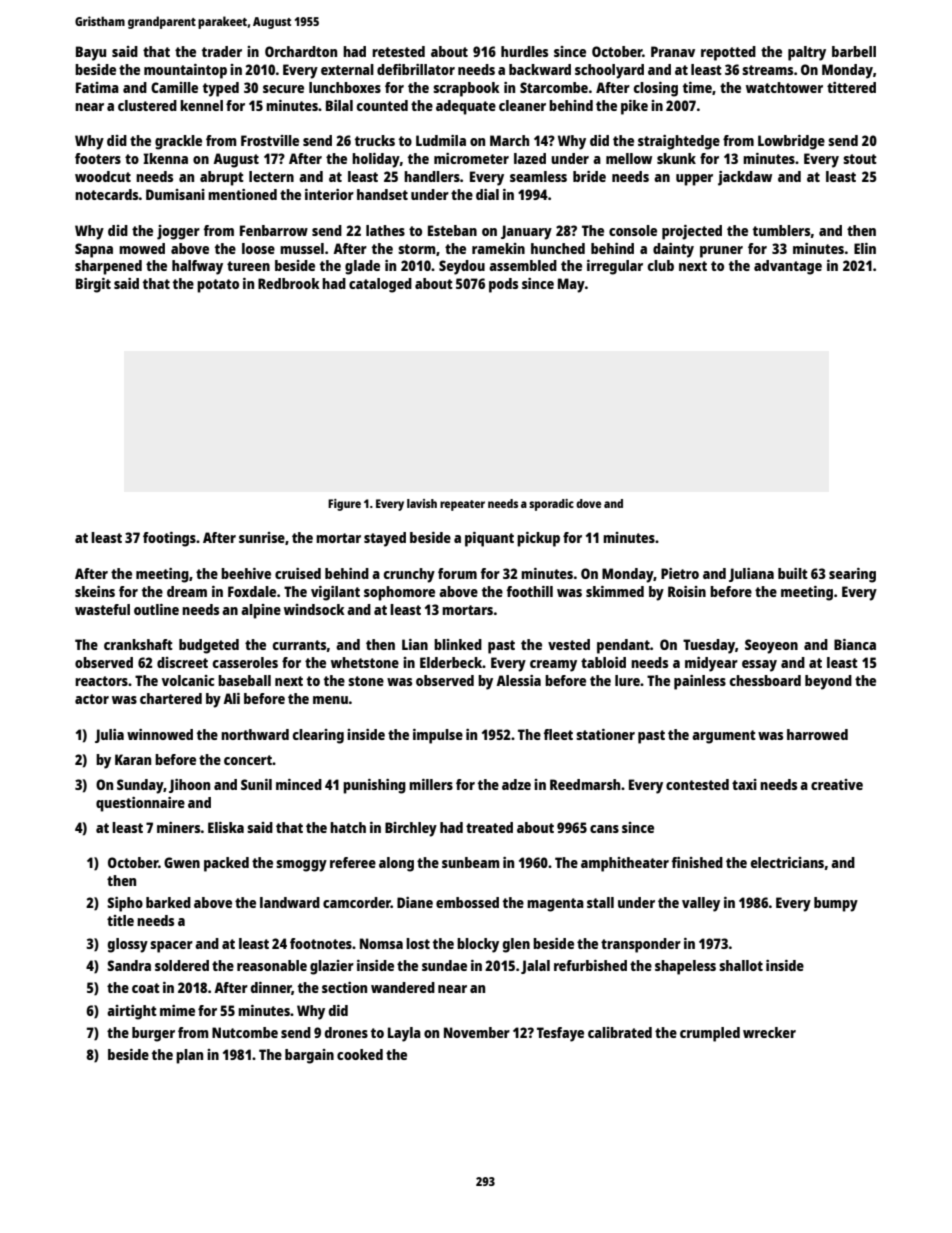 The width and height of the screenshot is (952, 1233). I want to click on Alessia, so click(518, 680).
